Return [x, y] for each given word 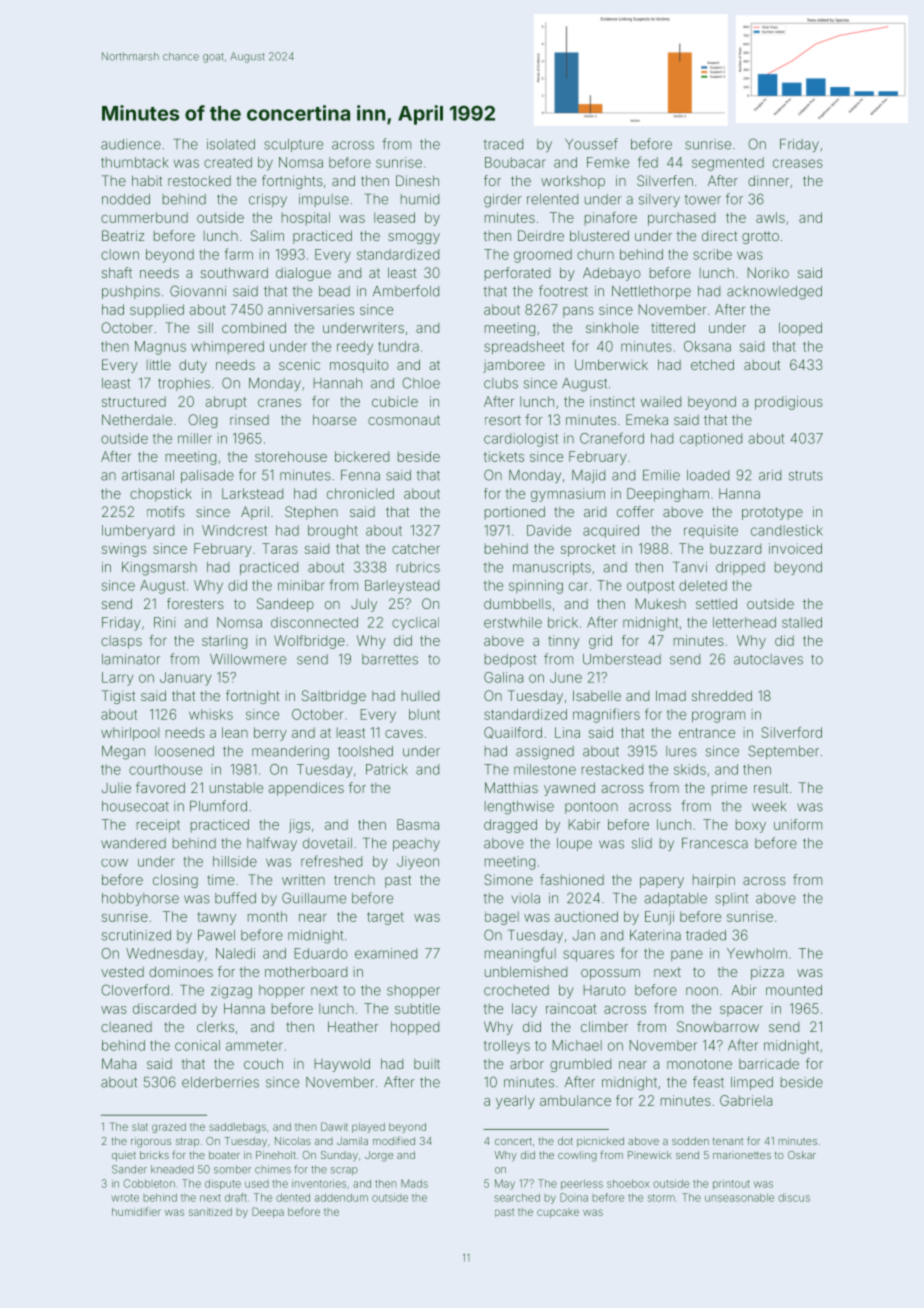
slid [642, 843]
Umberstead [622, 659]
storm [661, 1198]
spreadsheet [524, 348]
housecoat [135, 806]
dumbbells [517, 603]
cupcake [558, 1213]
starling [224, 642]
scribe [712, 254]
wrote [125, 1198]
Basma [418, 824]
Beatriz [123, 235]
